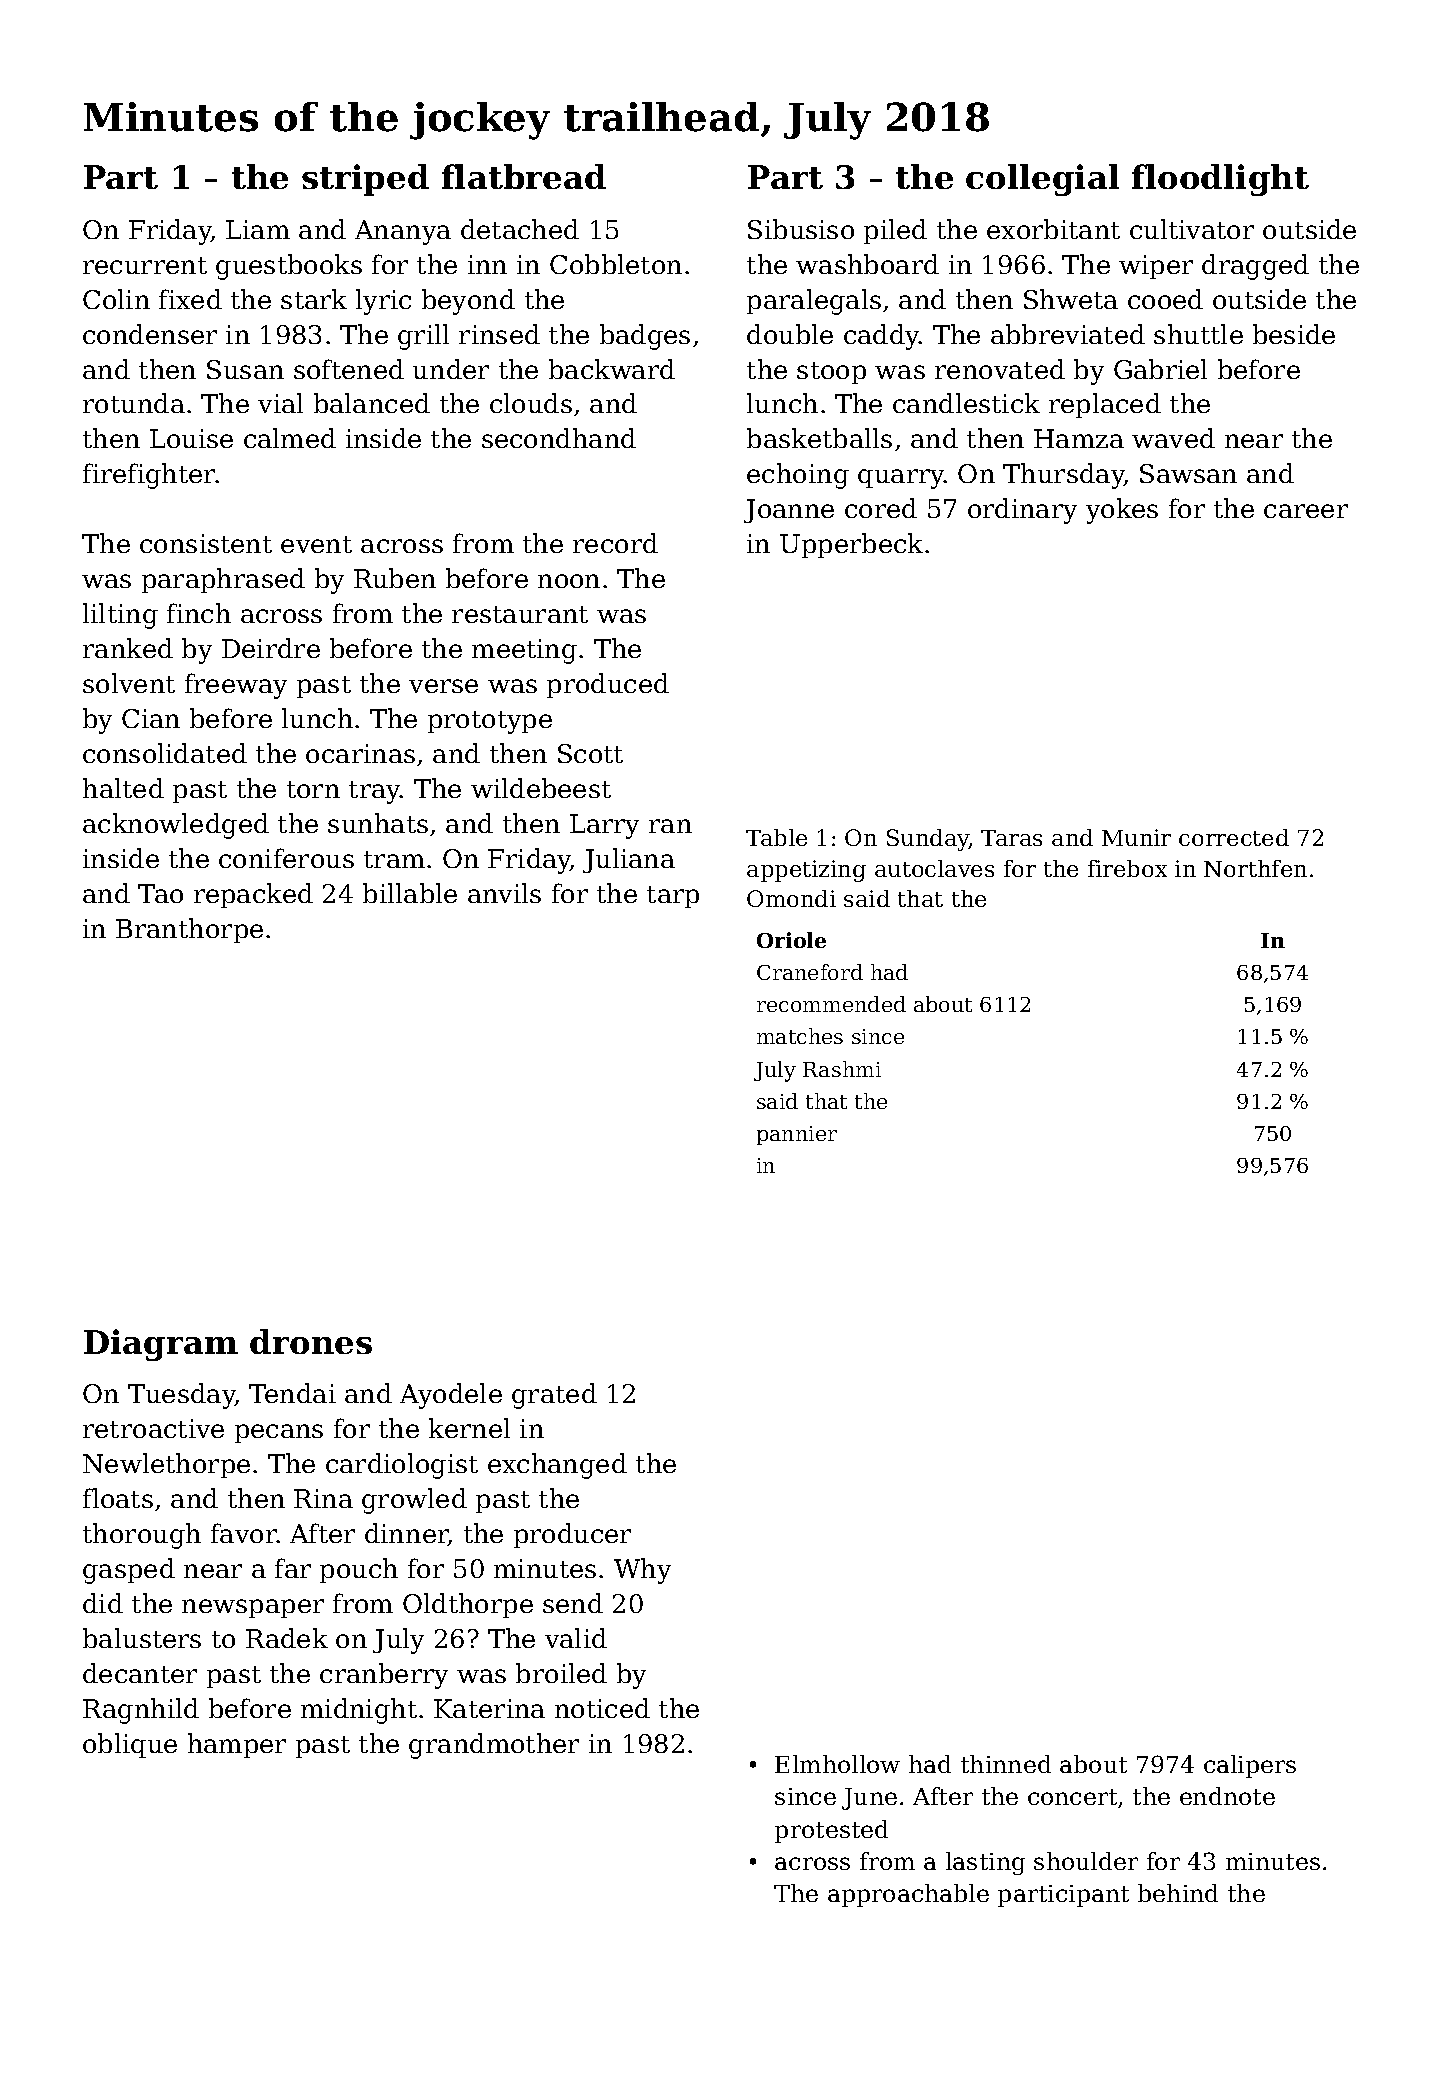 The image size is (1450, 2100). I want to click on Taras, so click(1011, 838).
